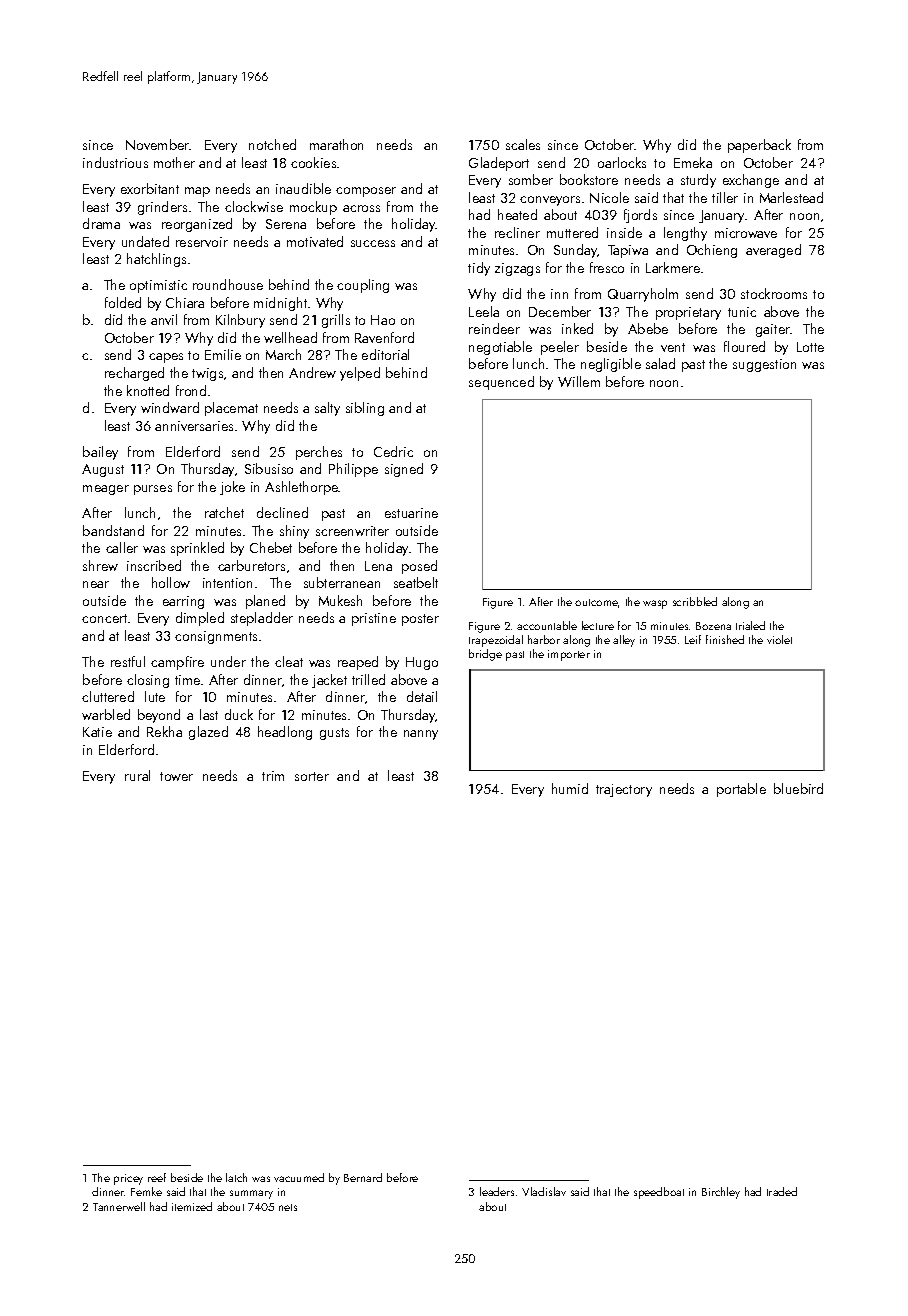 This document has height=1316, width=908. Describe the element at coordinates (158, 144) in the document. I see `November` at that location.
